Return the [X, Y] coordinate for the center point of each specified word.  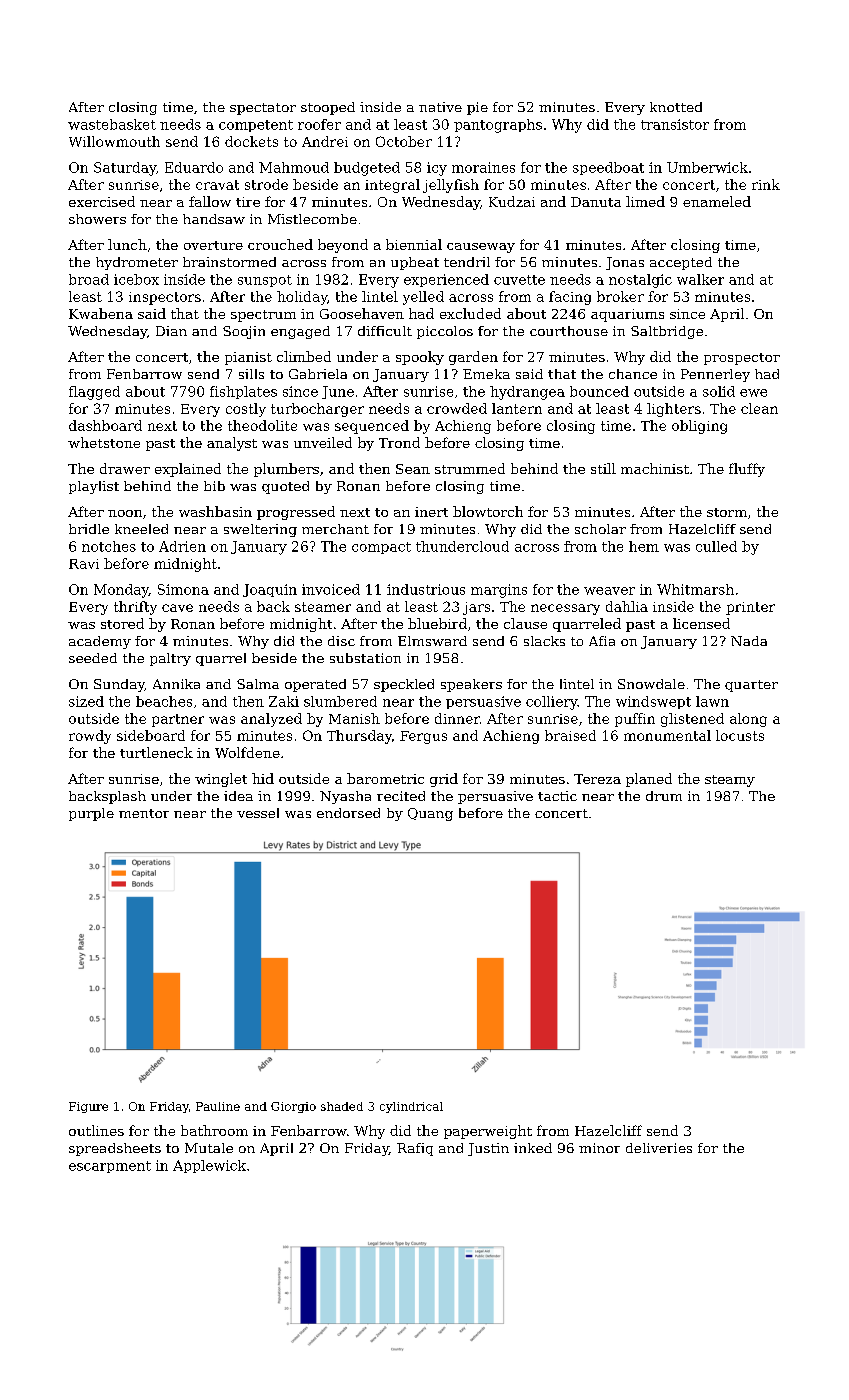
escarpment [110, 1167]
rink [766, 184]
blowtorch [488, 511]
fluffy [747, 470]
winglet [221, 780]
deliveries [659, 1148]
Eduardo [194, 167]
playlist [94, 487]
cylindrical [411, 1107]
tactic [557, 796]
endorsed [348, 813]
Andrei [325, 141]
